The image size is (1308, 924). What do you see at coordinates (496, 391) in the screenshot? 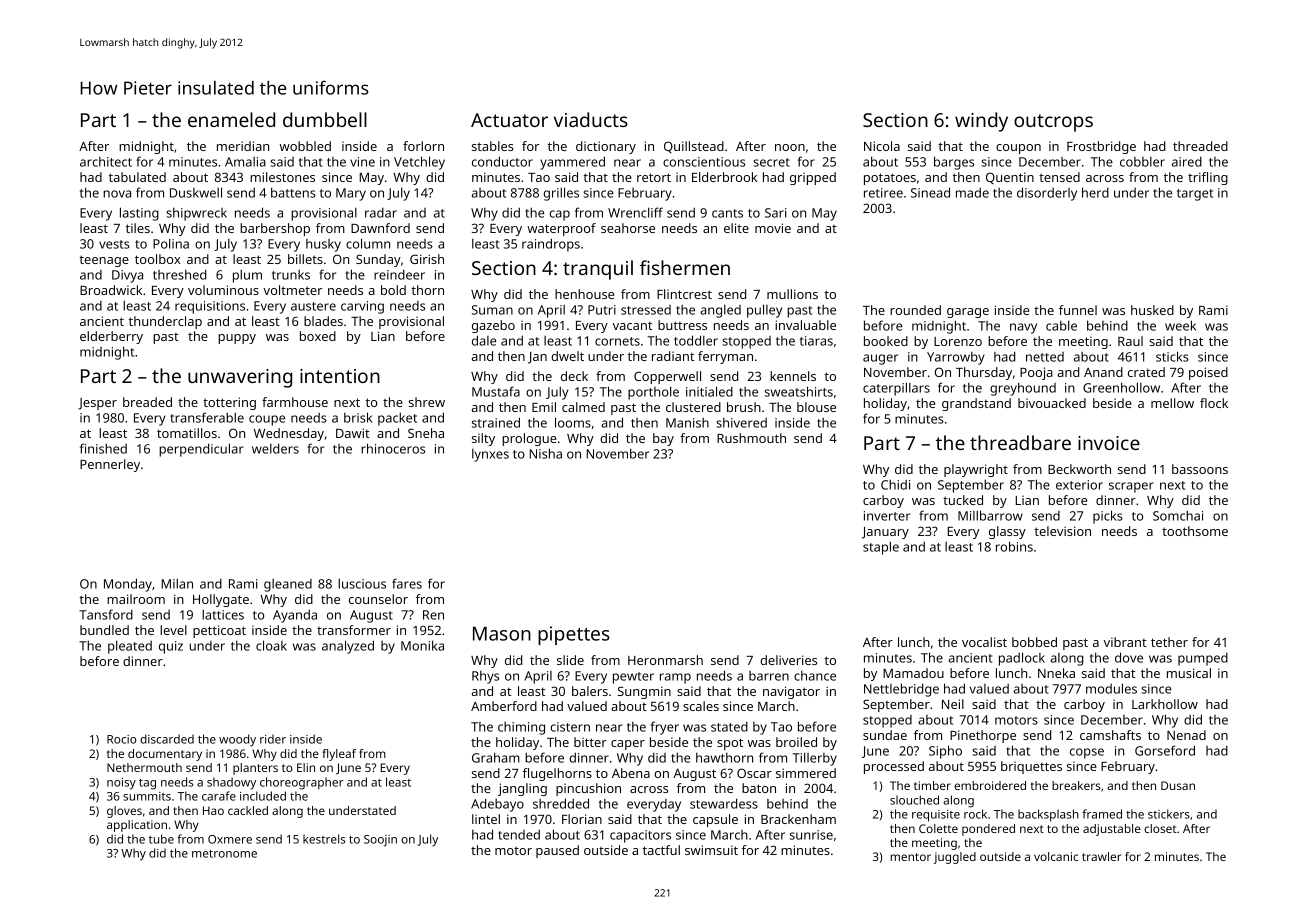
I see `Mustafa` at bounding box center [496, 391].
